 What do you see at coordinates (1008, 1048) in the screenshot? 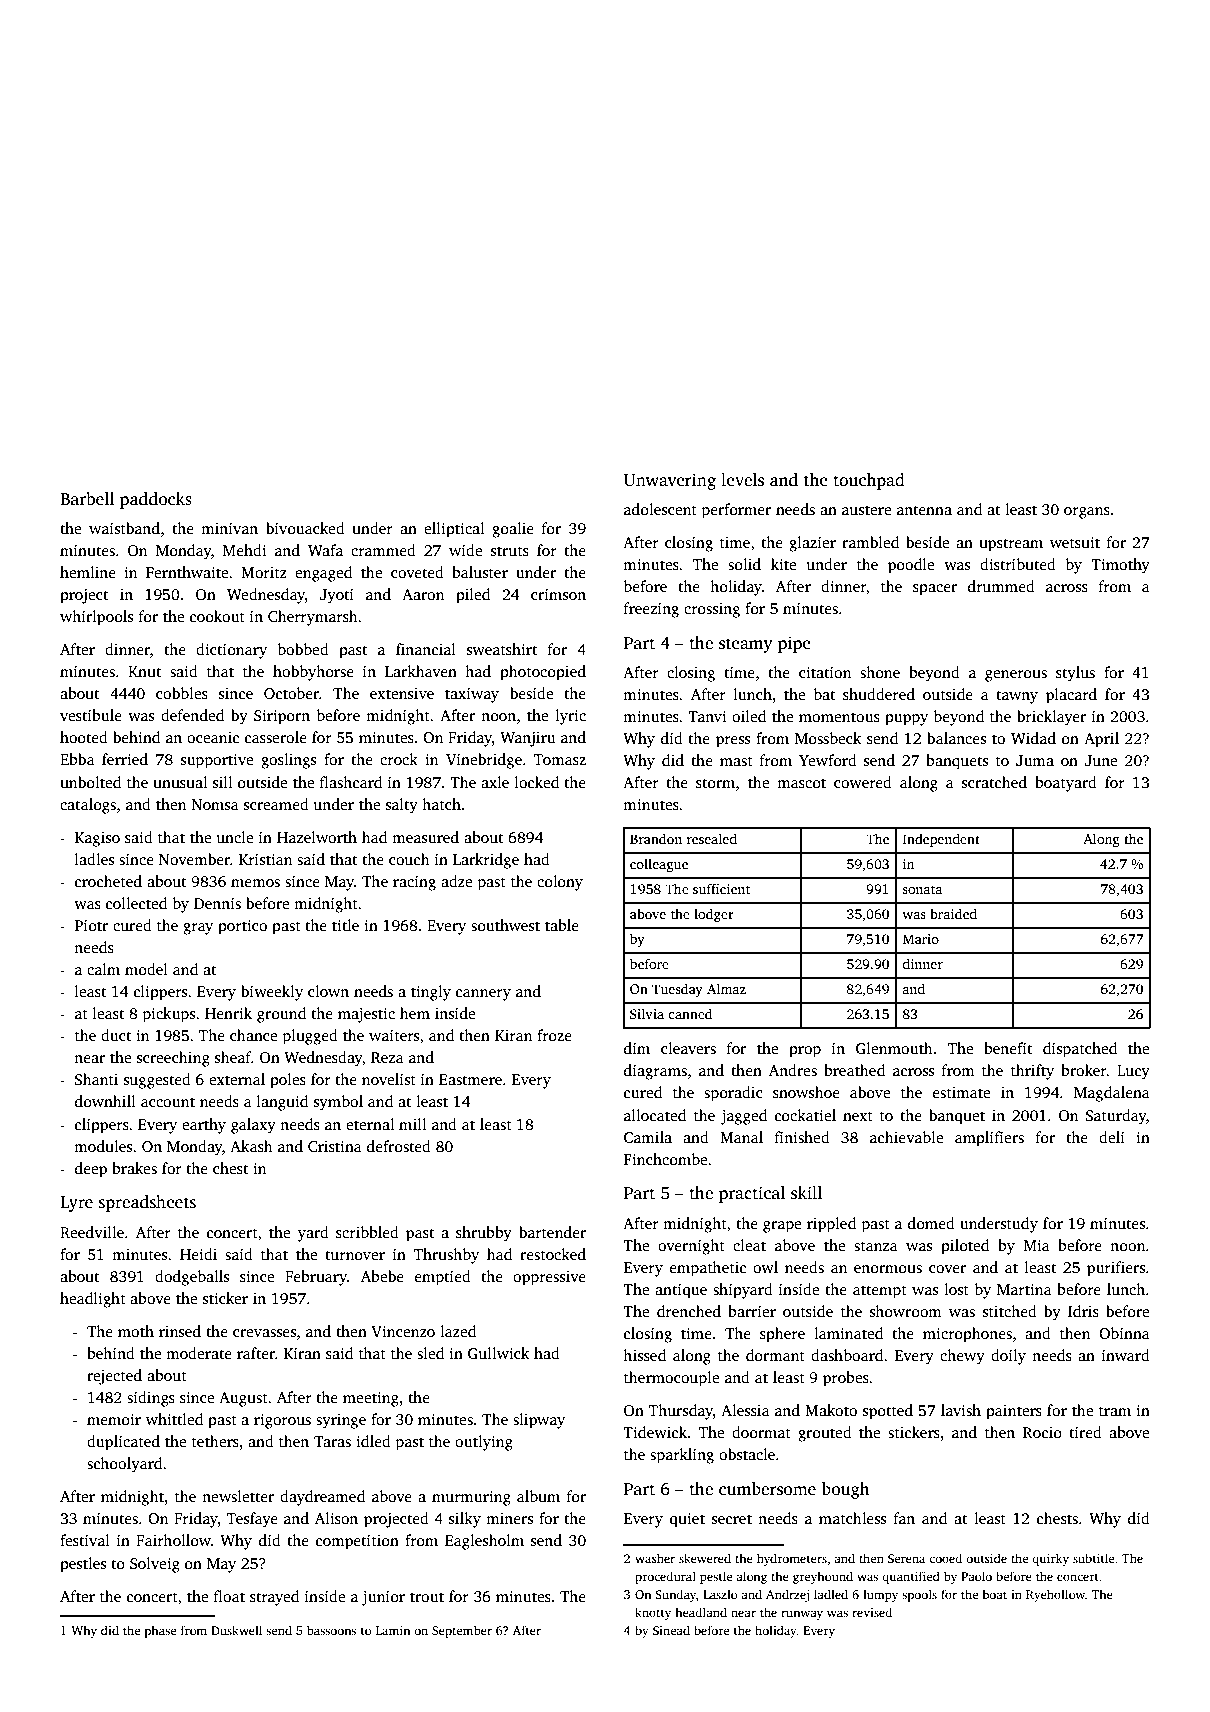
I see `benefit` at bounding box center [1008, 1048].
